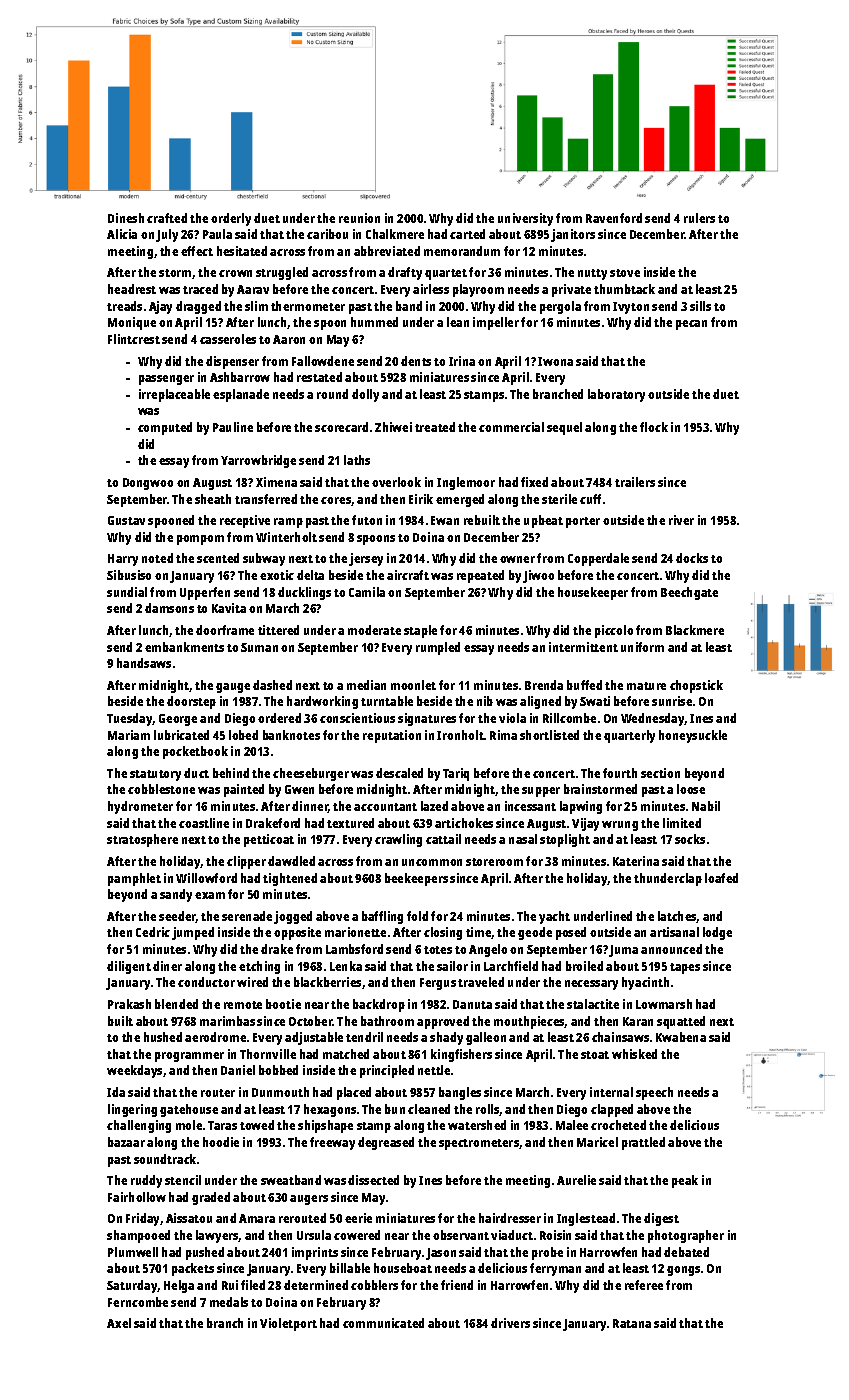 The width and height of the screenshot is (849, 1400). Describe the element at coordinates (134, 879) in the screenshot. I see `pamphlet` at that location.
